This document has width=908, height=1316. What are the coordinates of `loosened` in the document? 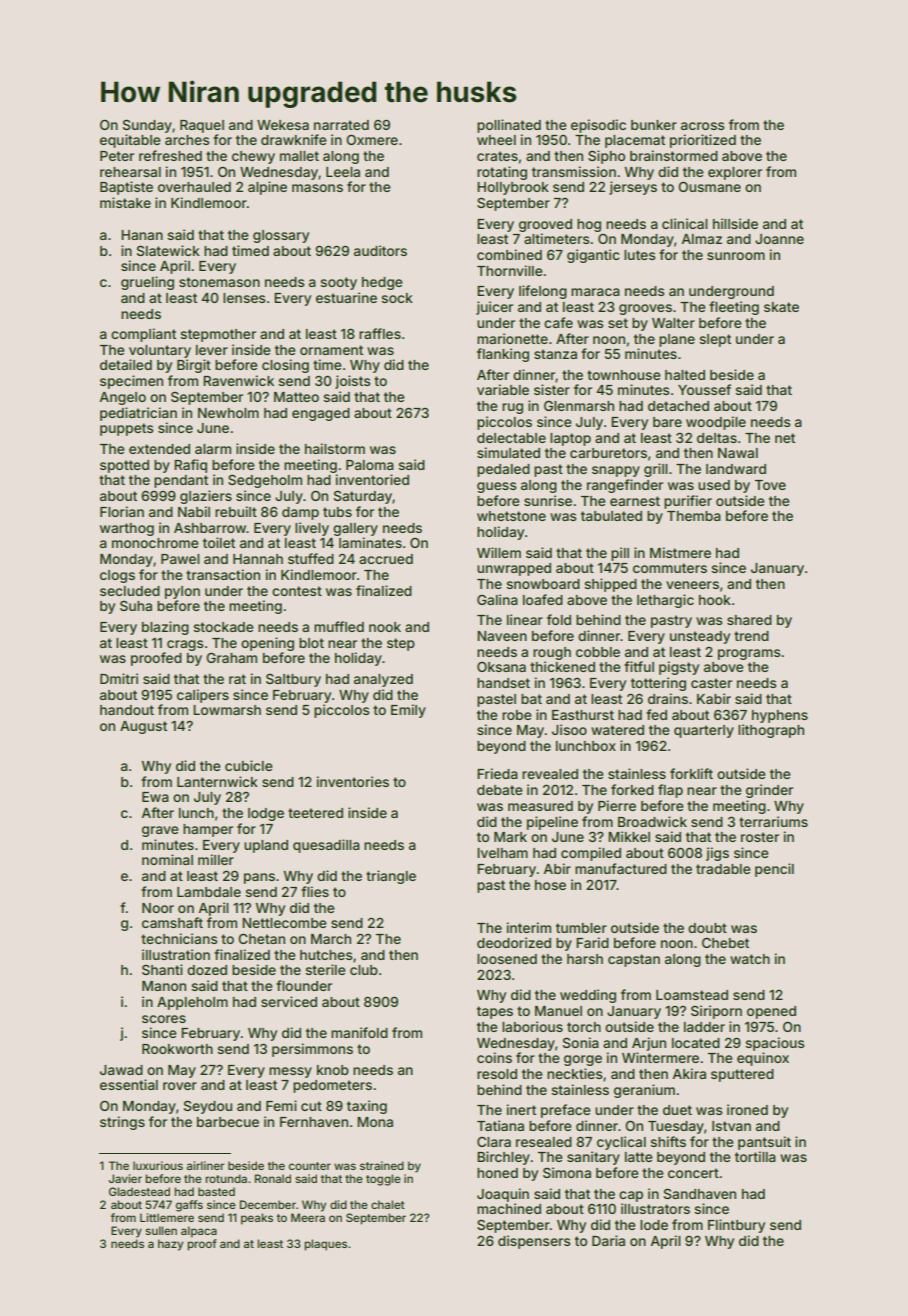 It's located at (507, 959).
